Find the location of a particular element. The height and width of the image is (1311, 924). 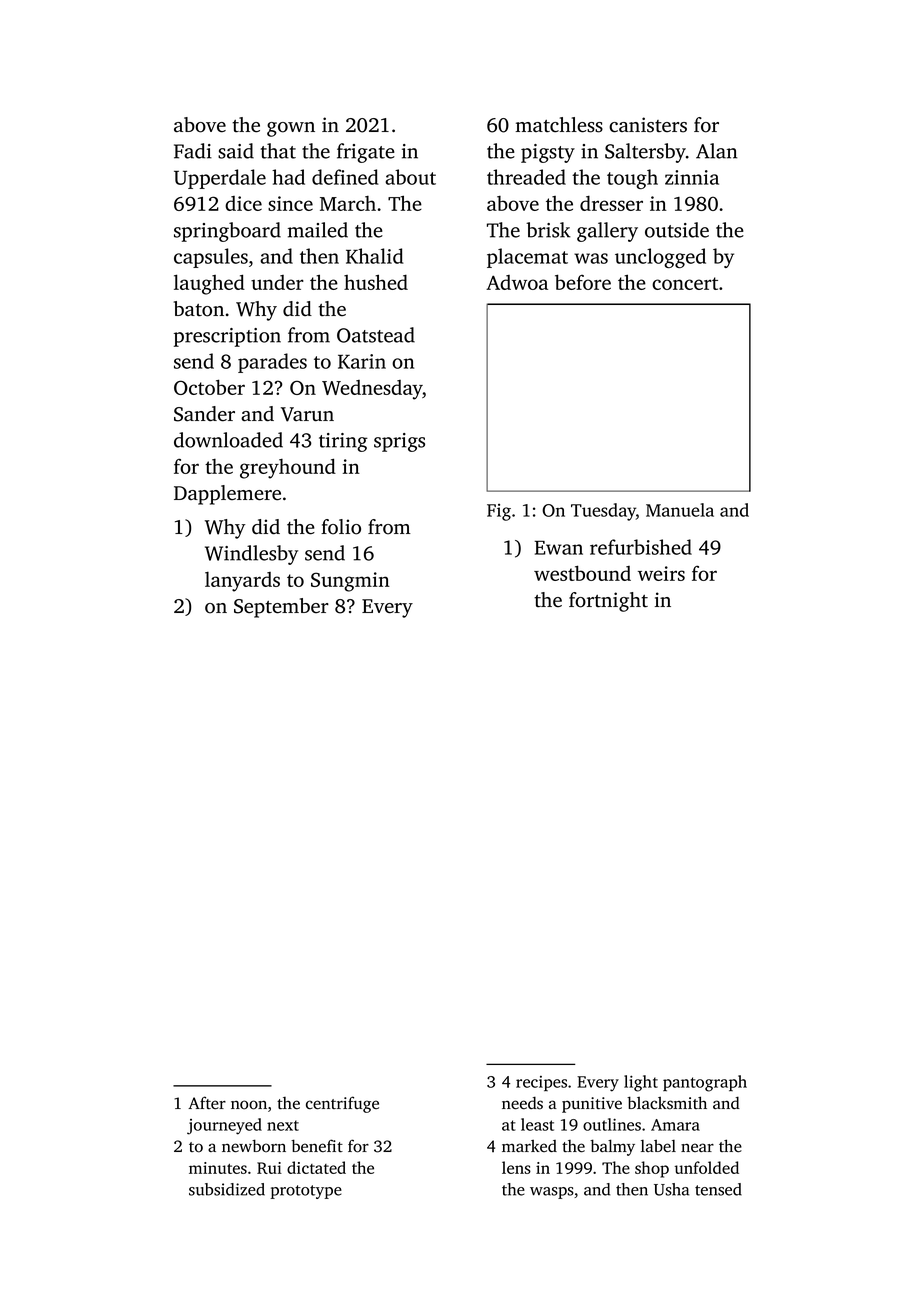

September is located at coordinates (281, 608).
